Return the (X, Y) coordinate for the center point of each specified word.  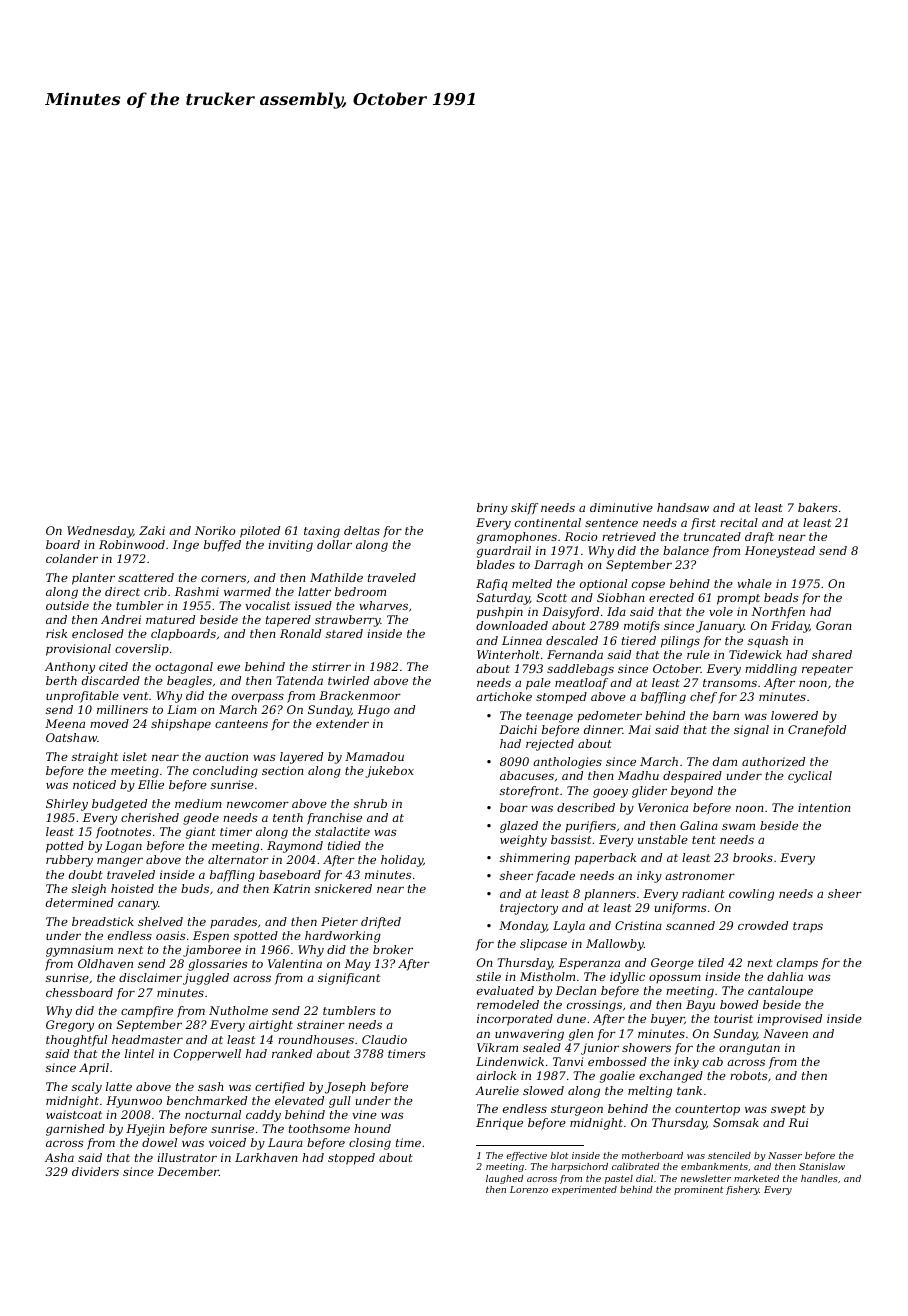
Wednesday (100, 532)
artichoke (504, 696)
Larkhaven (266, 1157)
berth (61, 680)
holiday (402, 861)
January (720, 627)
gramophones (517, 538)
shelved (160, 921)
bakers (818, 507)
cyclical (810, 777)
